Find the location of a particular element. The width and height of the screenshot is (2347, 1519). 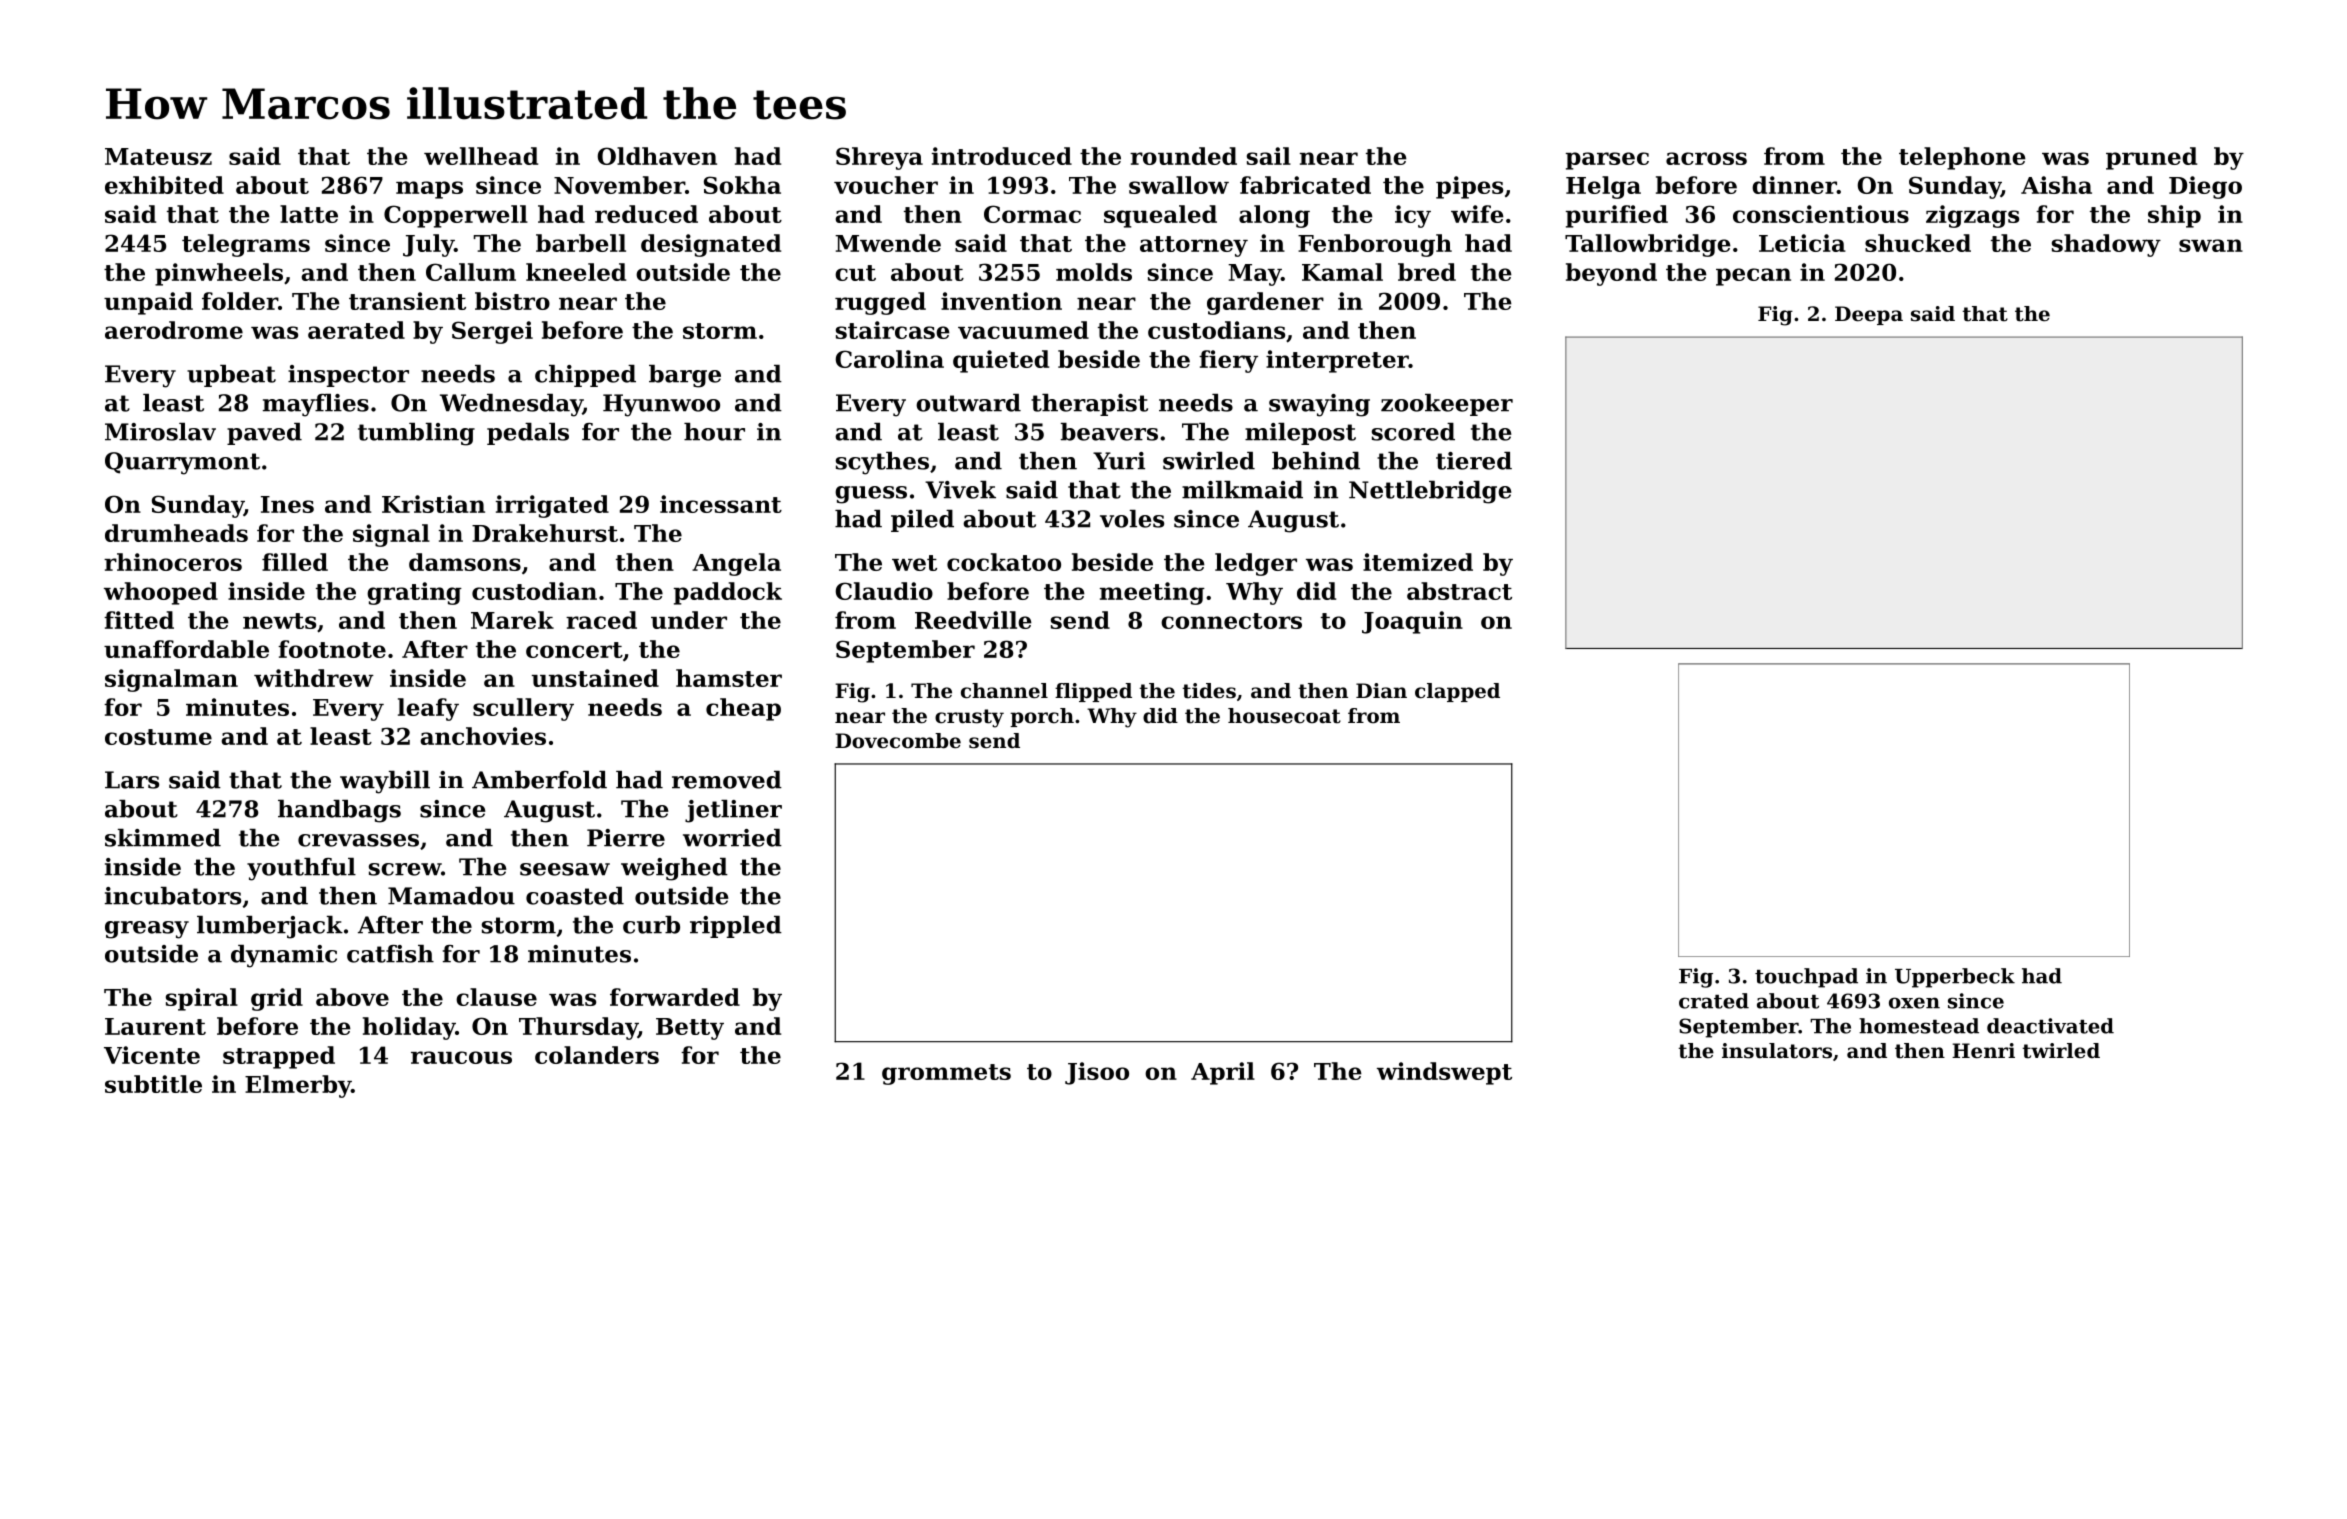

tiered is located at coordinates (1474, 461).
